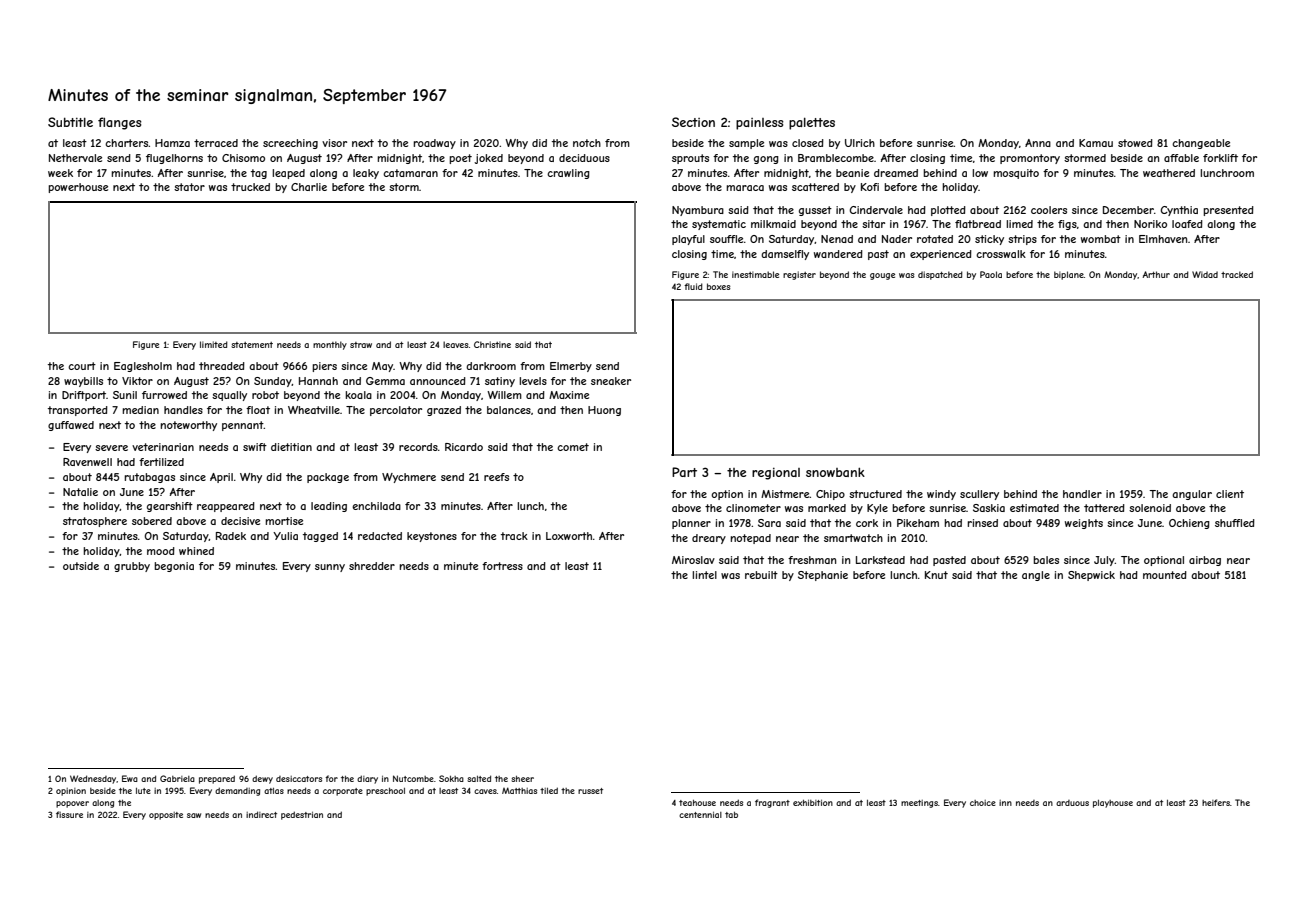  Describe the element at coordinates (835, 472) in the screenshot. I see `snowbank` at that location.
